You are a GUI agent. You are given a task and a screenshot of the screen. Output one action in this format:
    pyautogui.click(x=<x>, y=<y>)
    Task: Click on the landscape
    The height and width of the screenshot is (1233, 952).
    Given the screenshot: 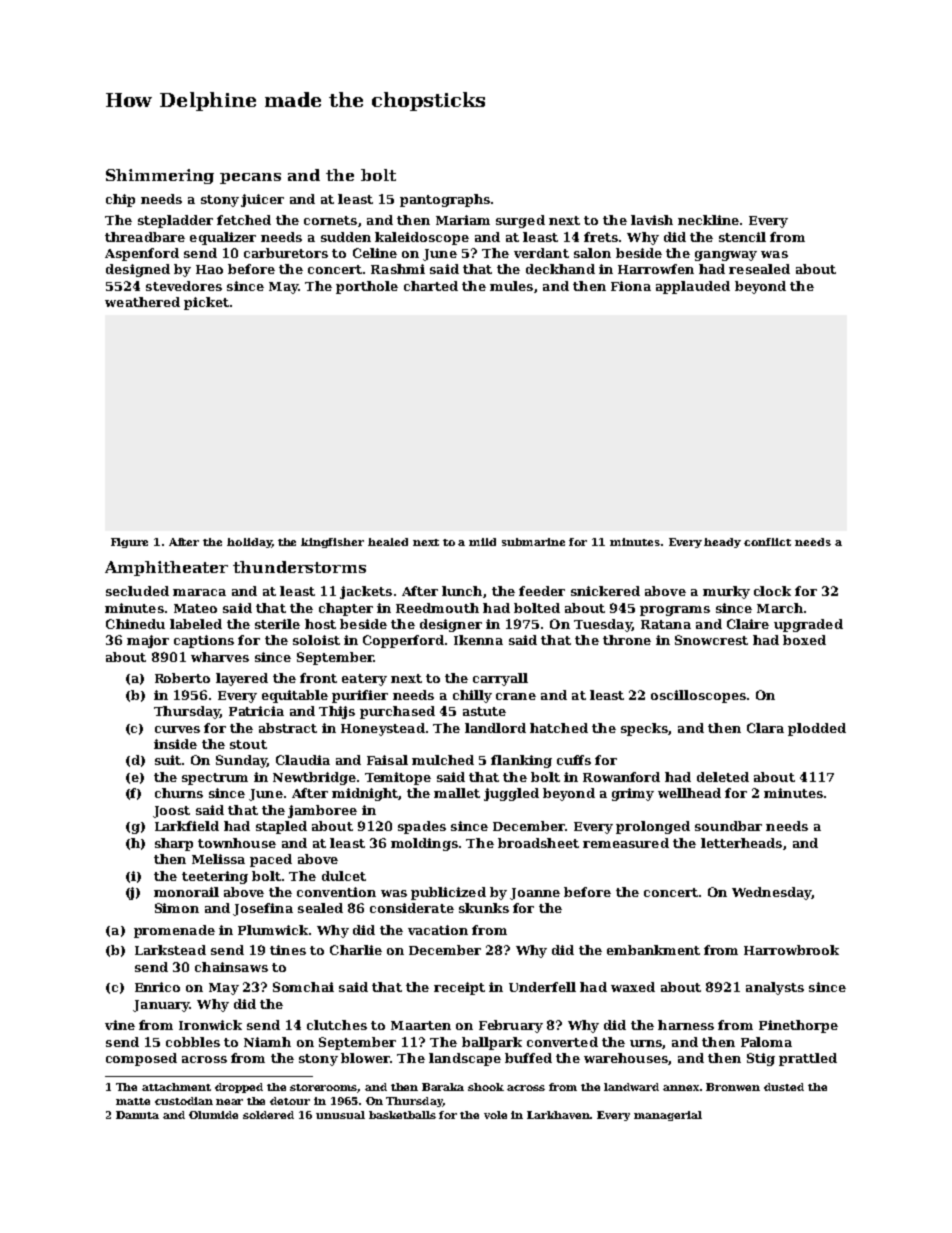 What is the action you would take?
    pyautogui.click(x=465, y=1059)
